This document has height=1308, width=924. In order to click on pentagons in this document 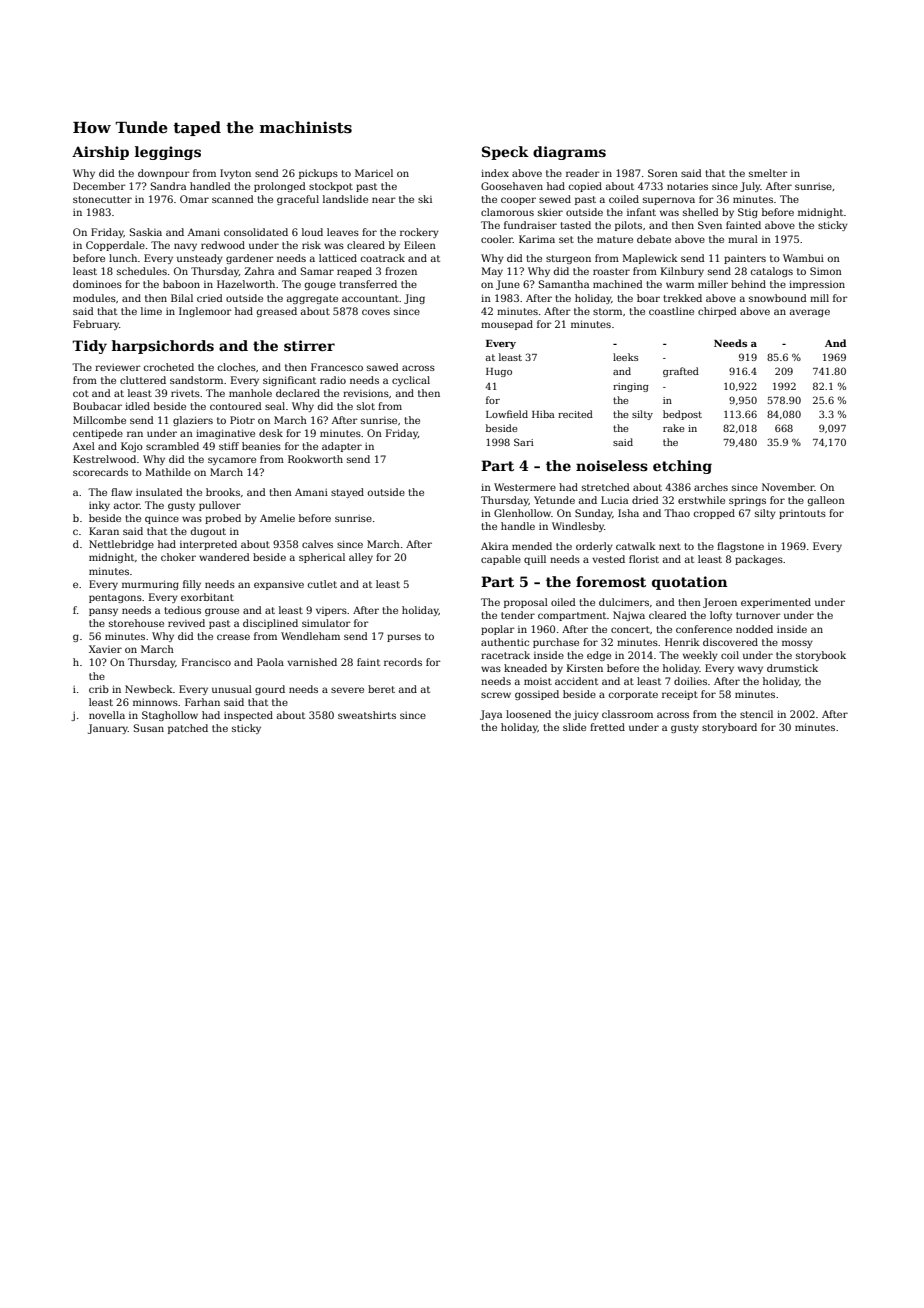, I will do `click(115, 598)`.
